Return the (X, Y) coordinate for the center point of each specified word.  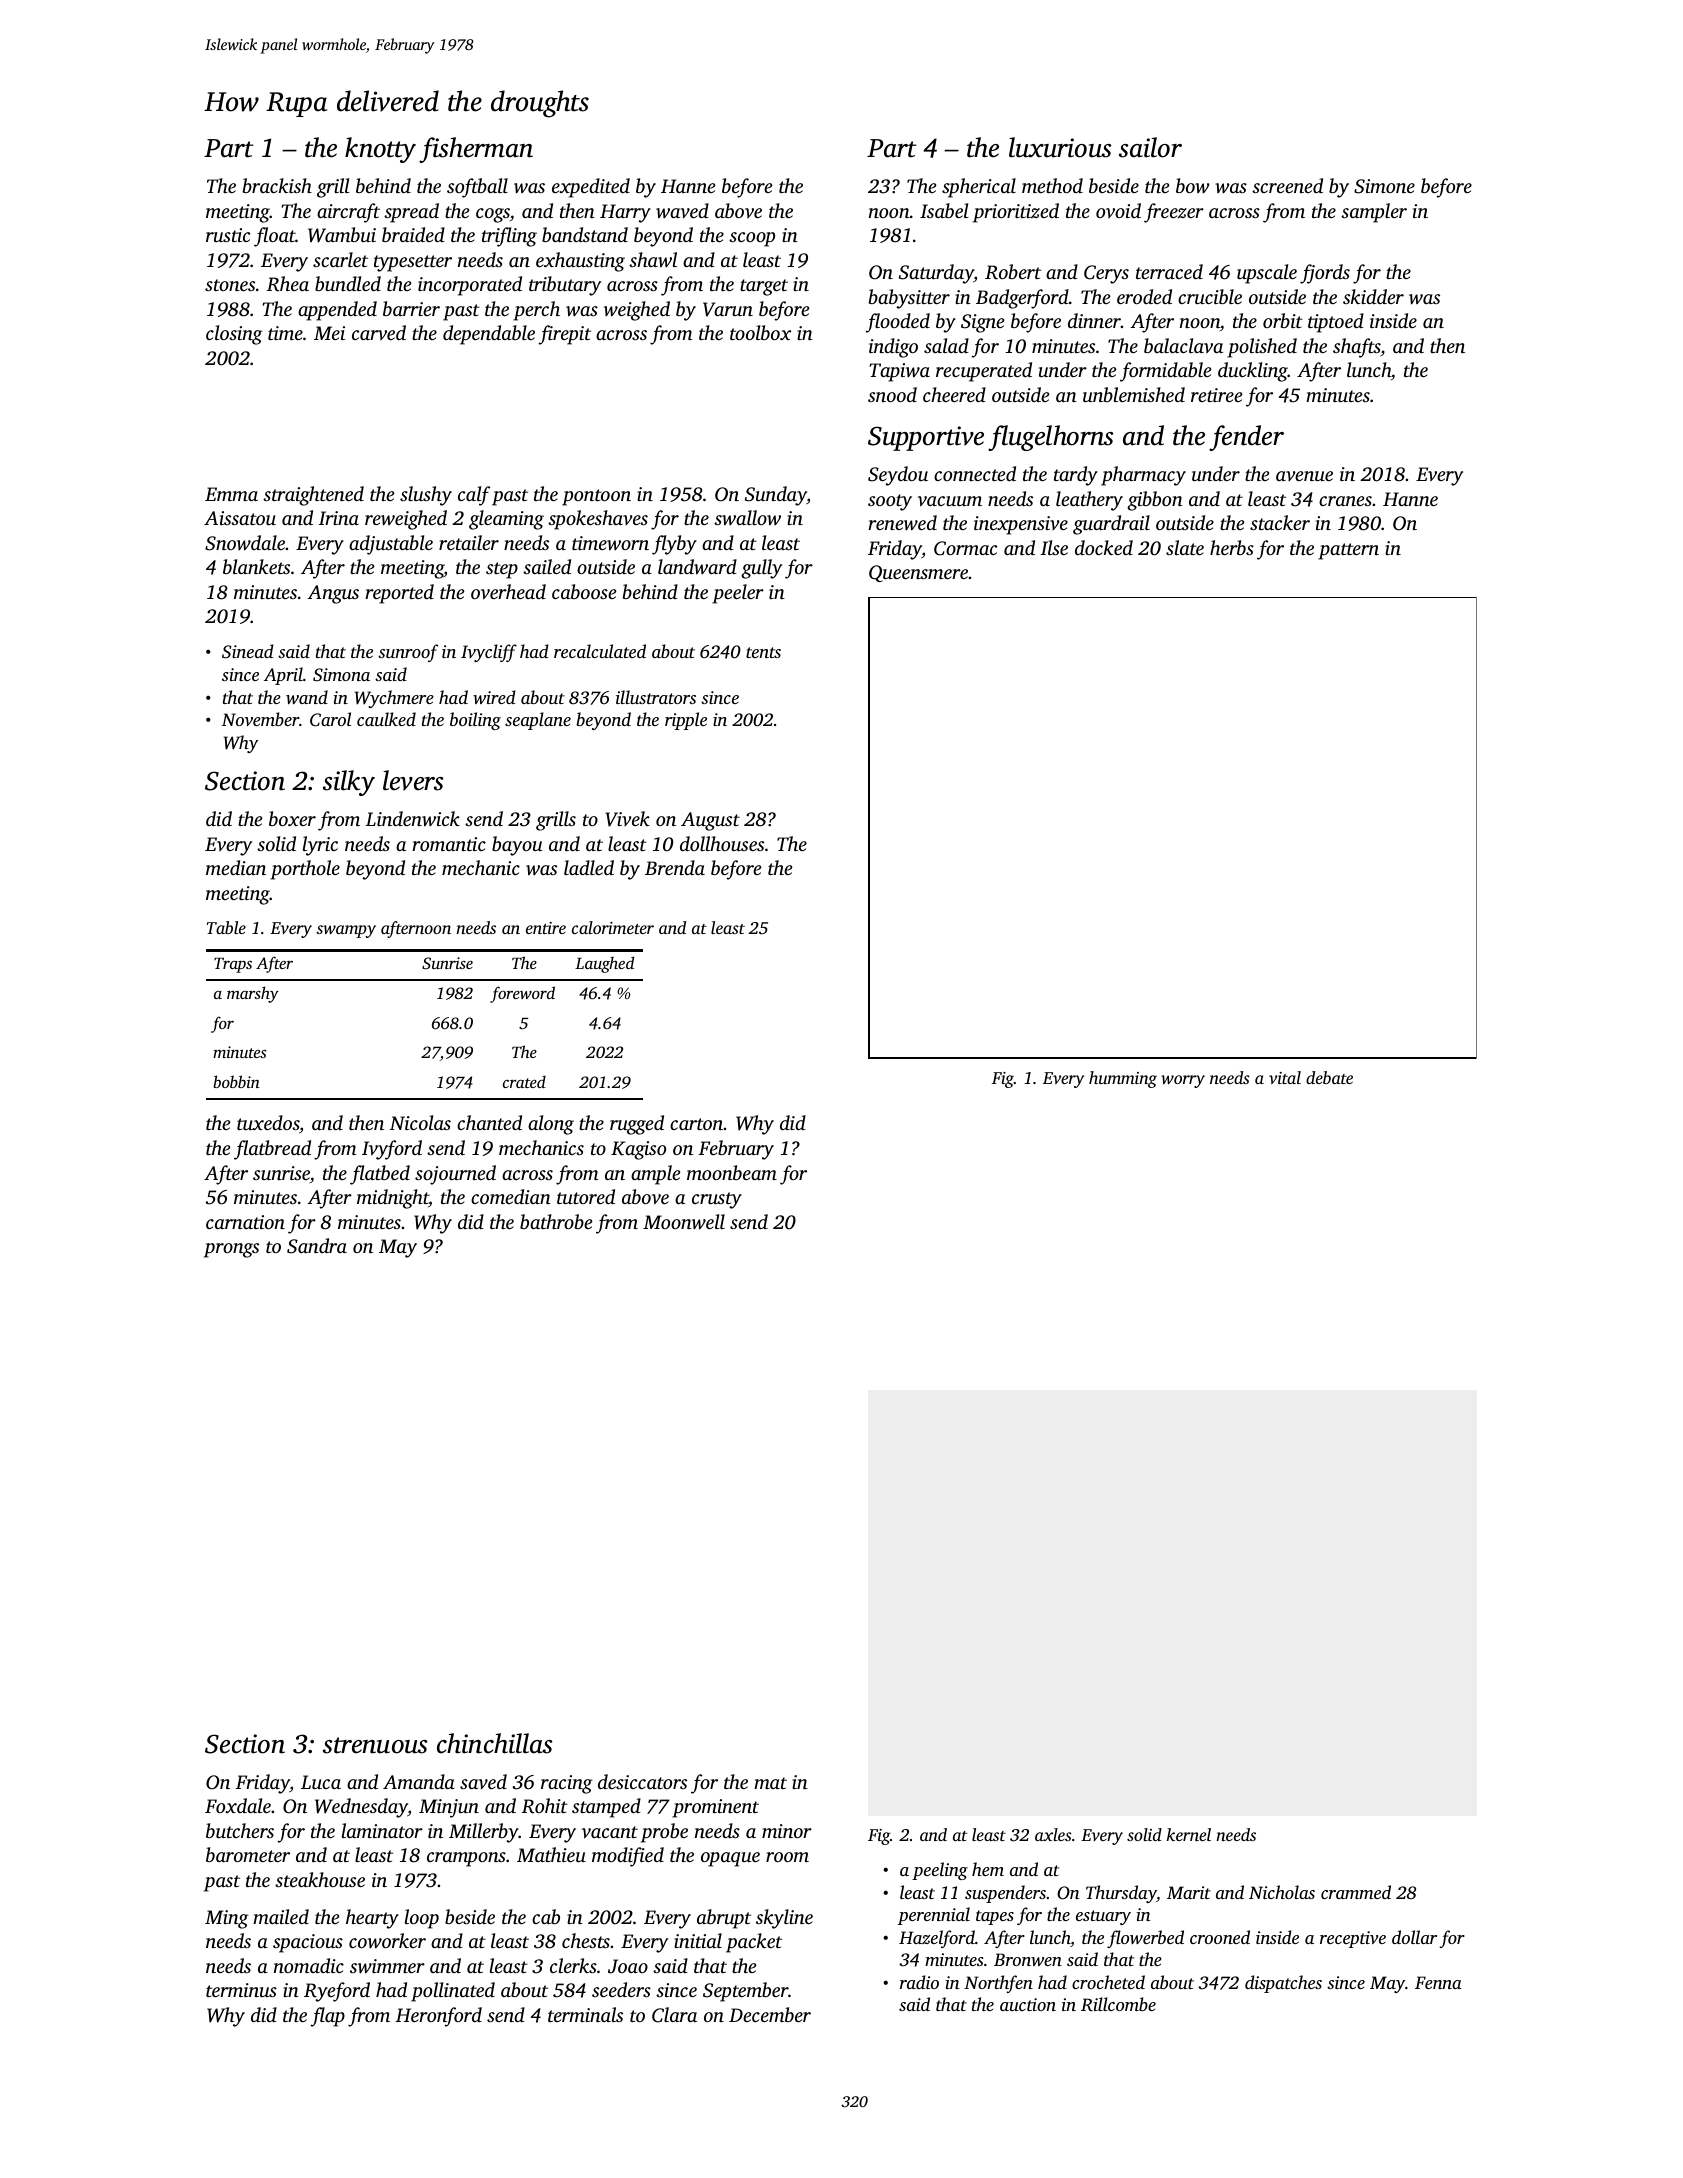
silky (349, 783)
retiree (1216, 395)
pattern (1348, 551)
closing (234, 335)
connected (975, 473)
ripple (686, 721)
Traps (233, 965)
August (710, 821)
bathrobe (556, 1221)
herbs (1232, 547)
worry (1183, 1081)
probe (664, 1833)
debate (1329, 1077)
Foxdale (238, 1805)
